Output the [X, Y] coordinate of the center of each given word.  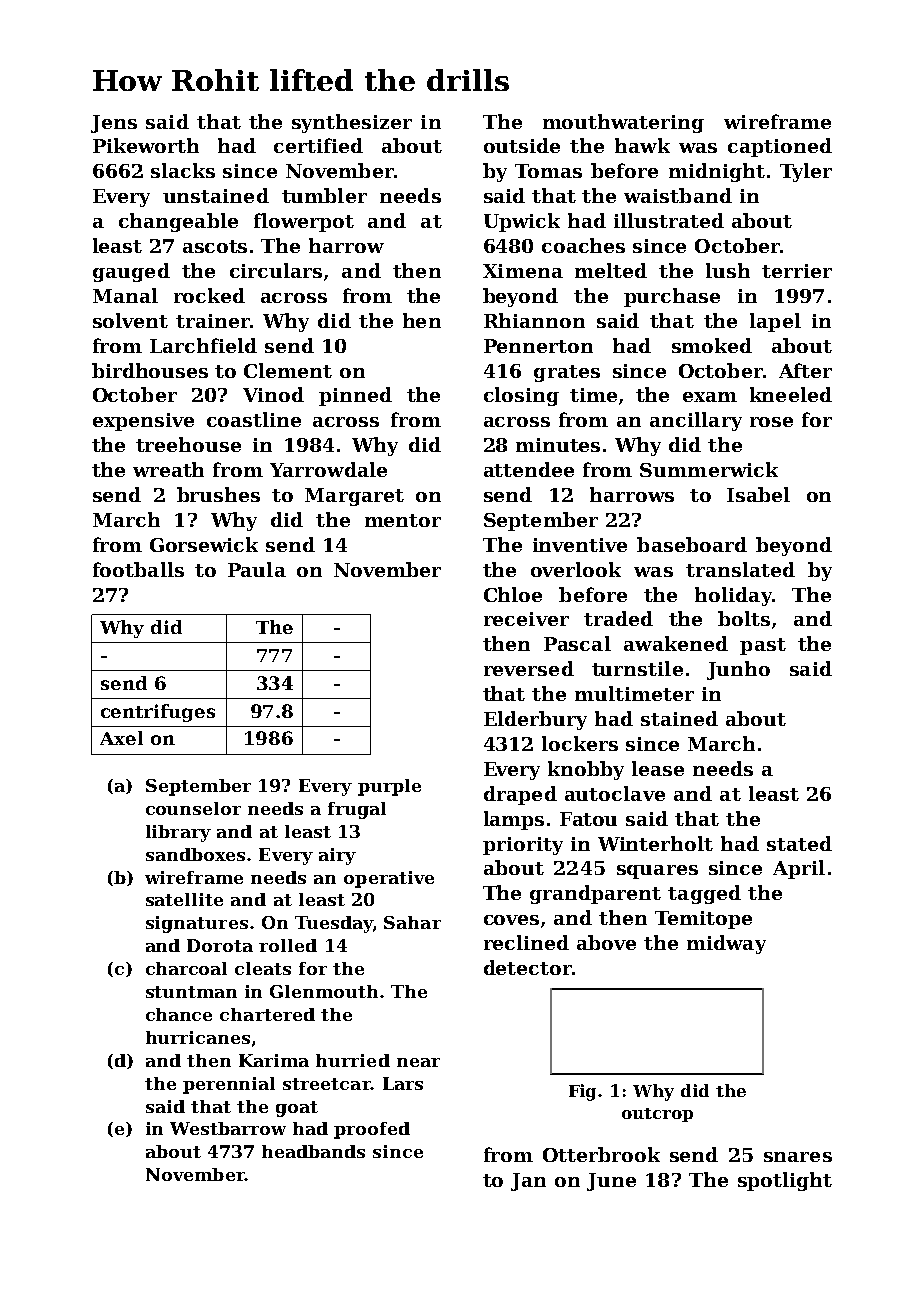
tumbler [324, 195]
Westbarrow [228, 1128]
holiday [733, 596]
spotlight [785, 1181]
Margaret [354, 497]
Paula [257, 569]
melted [611, 270]
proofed [372, 1130]
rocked [209, 295]
